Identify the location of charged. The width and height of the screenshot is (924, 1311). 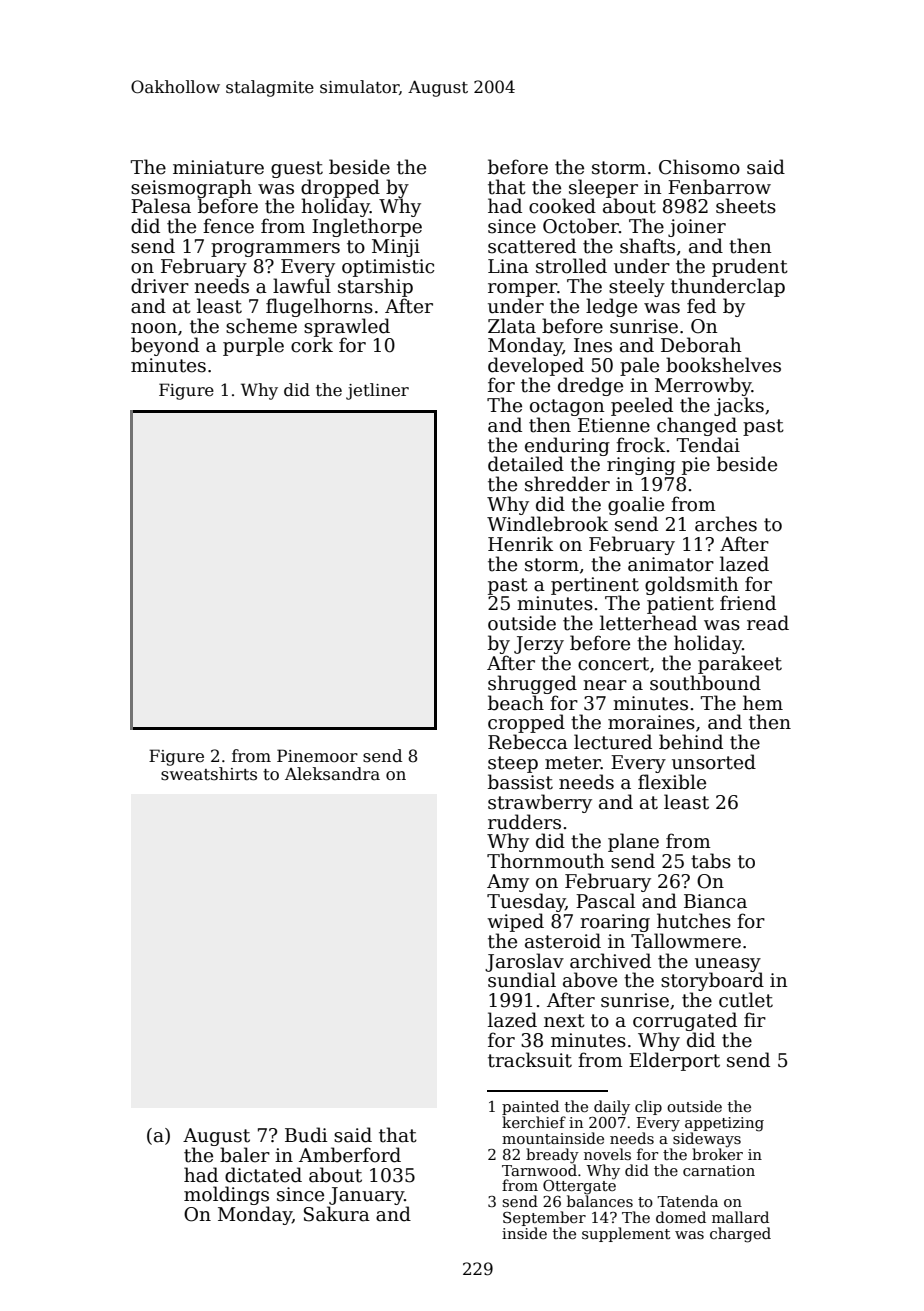
(740, 1235).
